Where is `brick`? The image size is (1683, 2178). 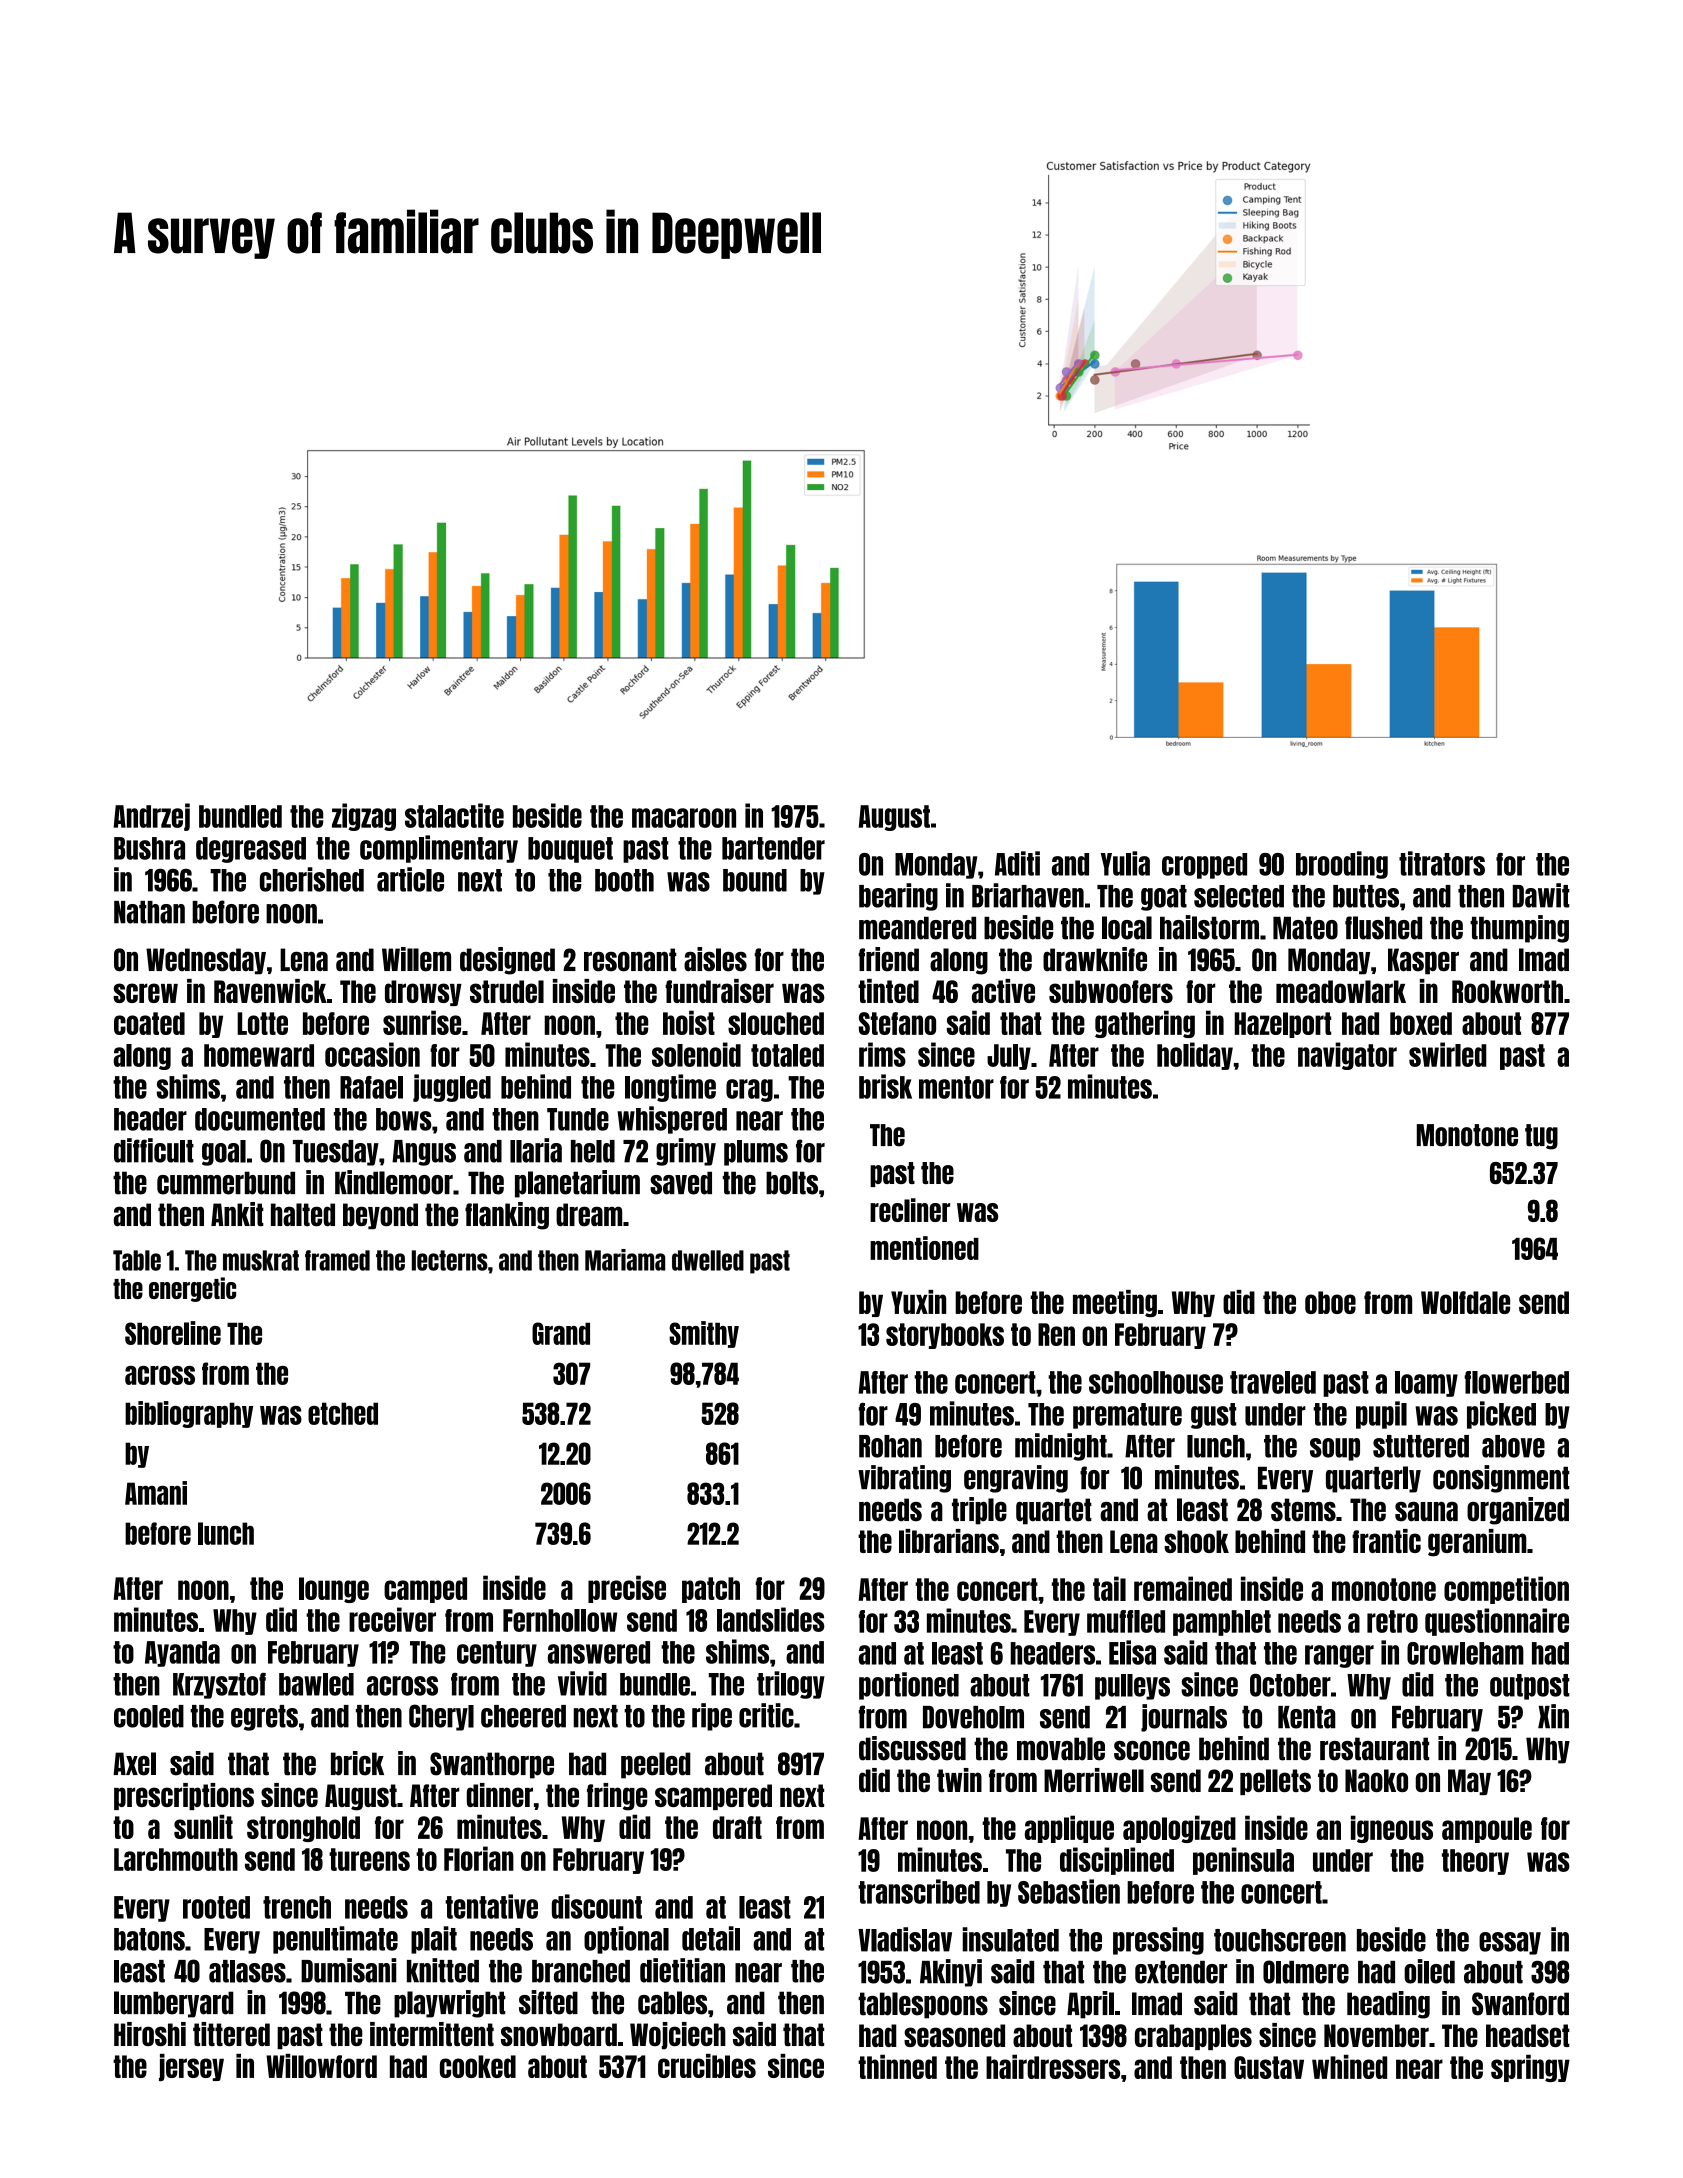 brick is located at coordinates (357, 1763).
